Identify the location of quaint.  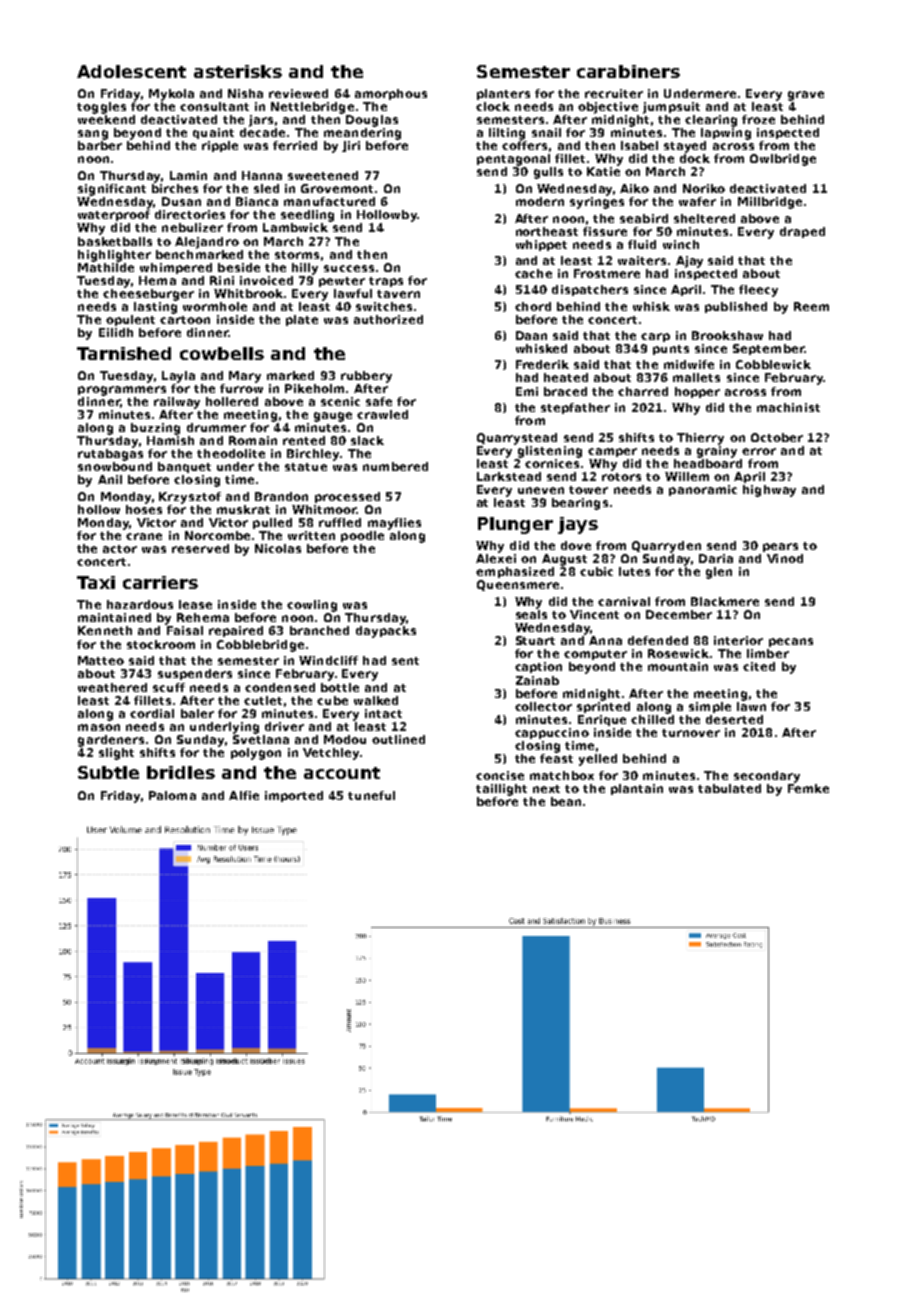
(213, 133).
